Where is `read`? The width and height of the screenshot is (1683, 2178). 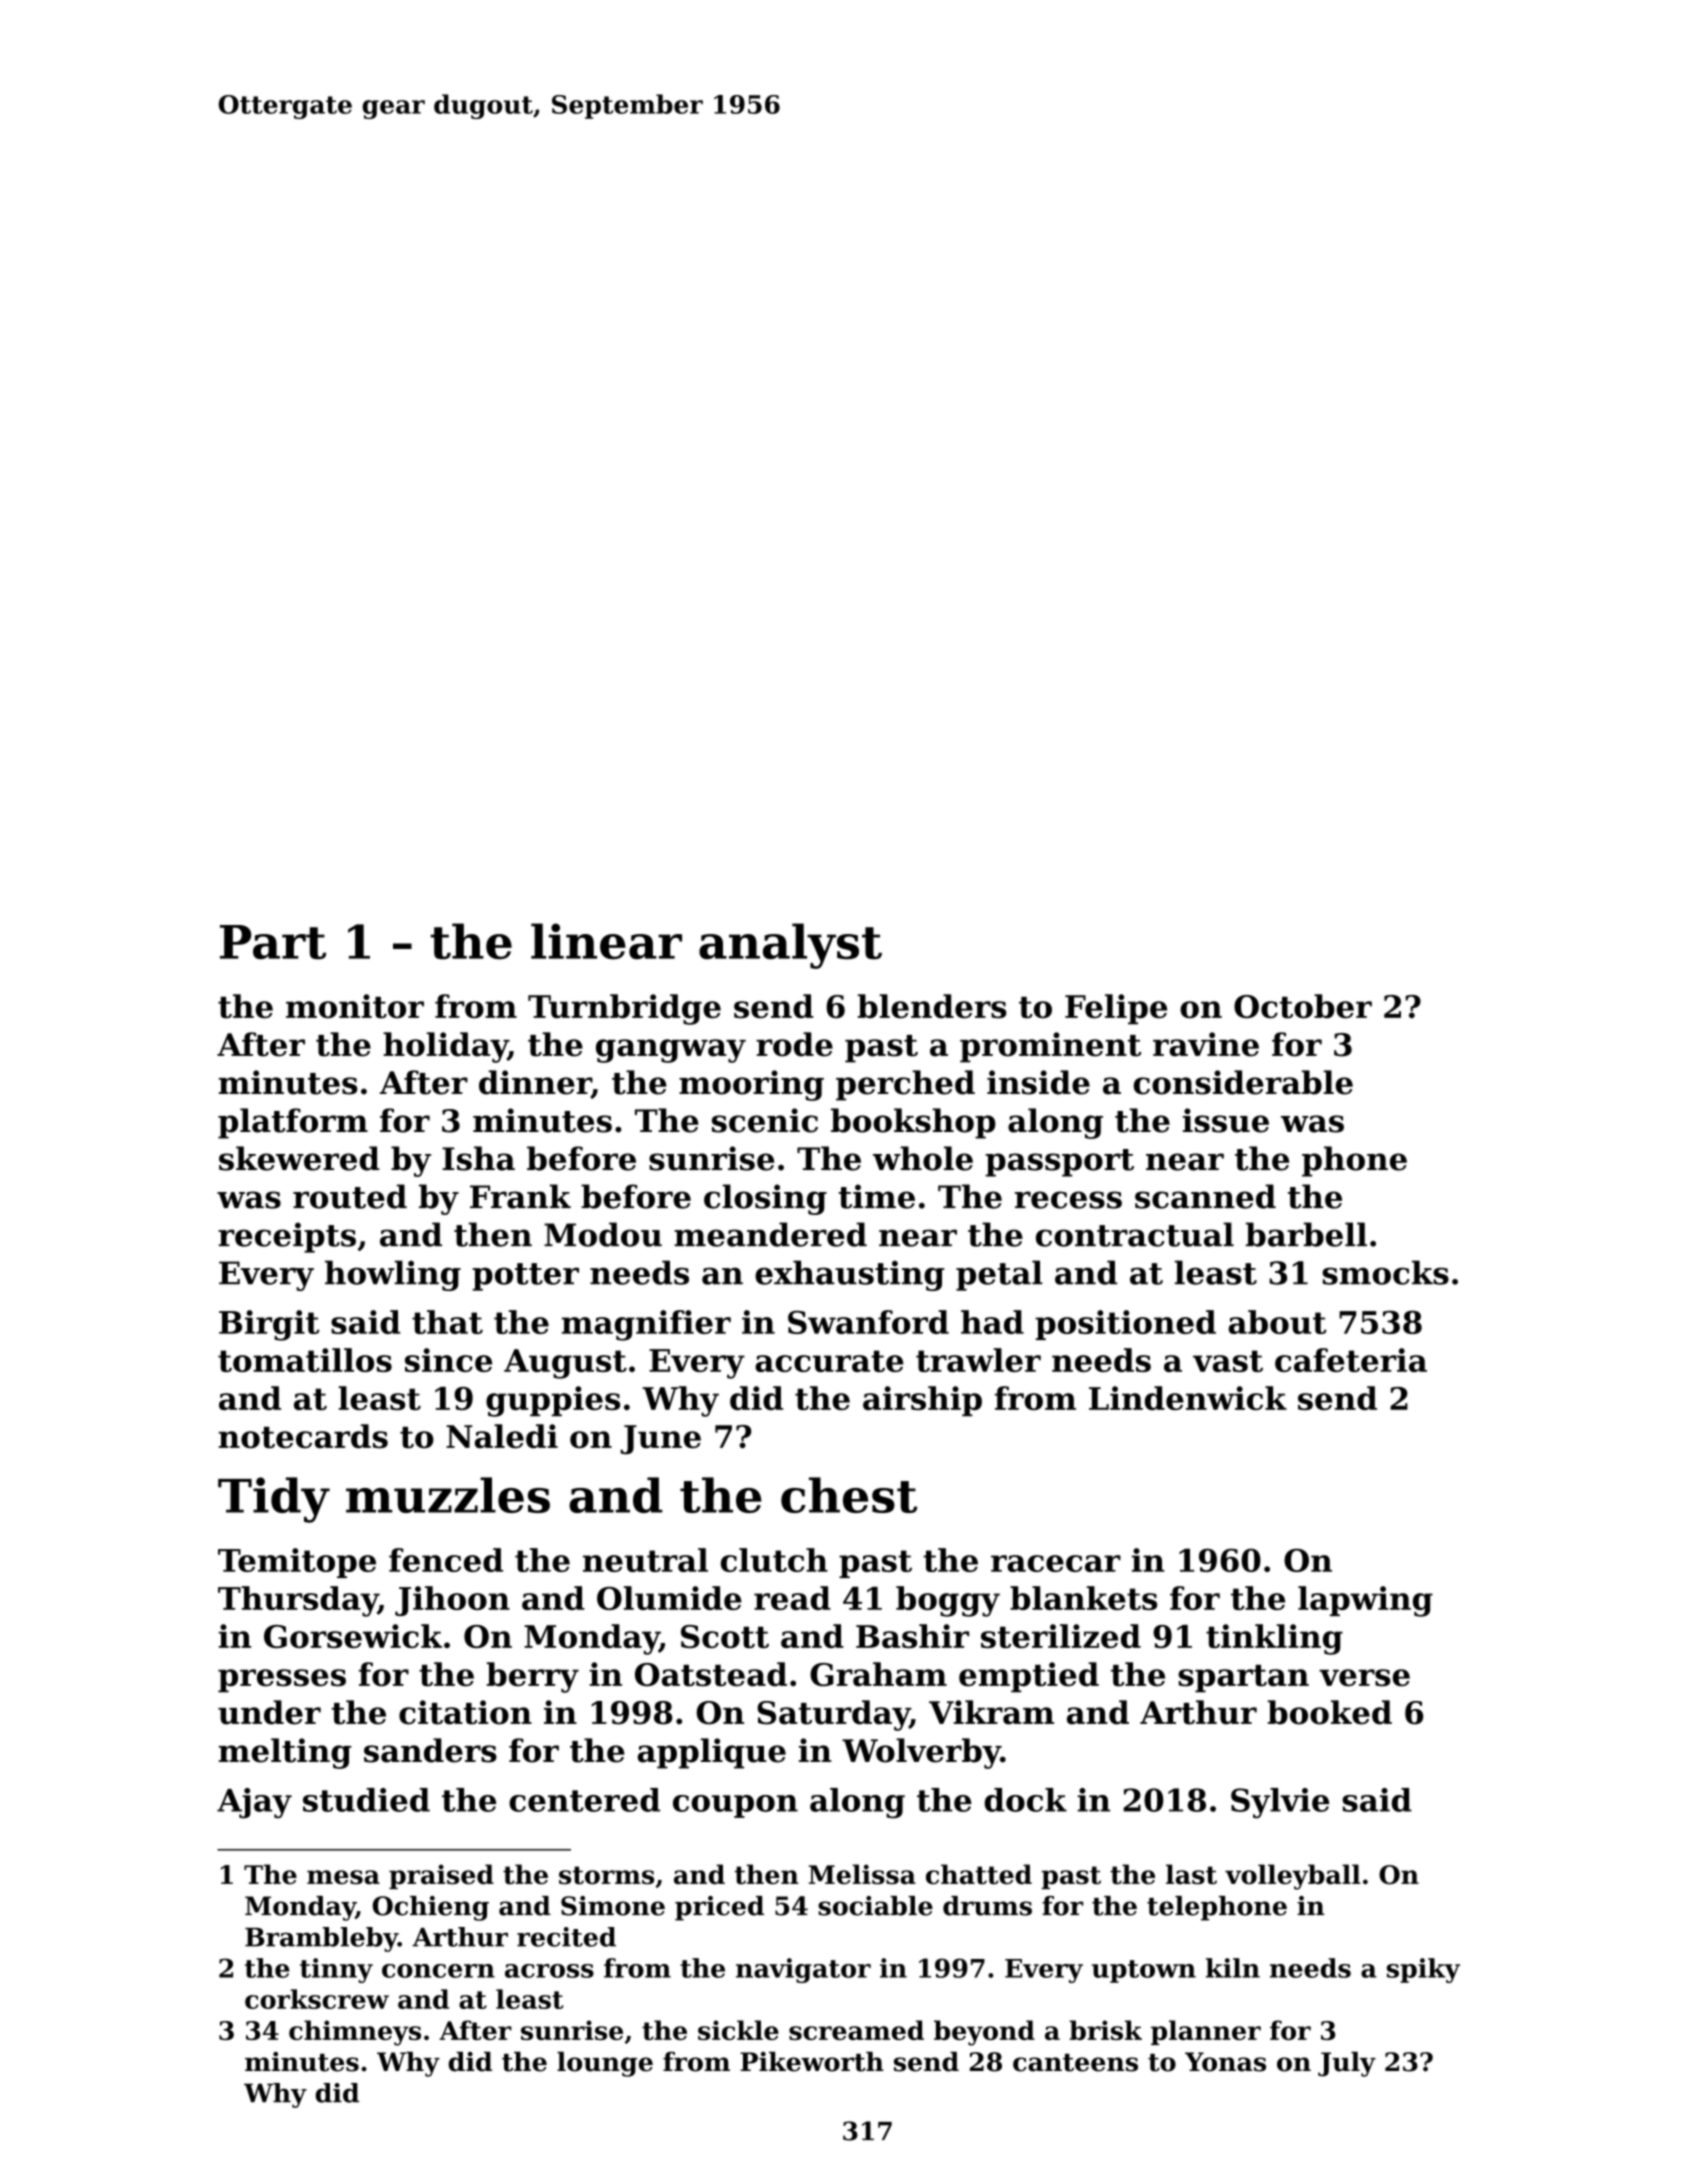
read is located at coordinates (792, 1598).
